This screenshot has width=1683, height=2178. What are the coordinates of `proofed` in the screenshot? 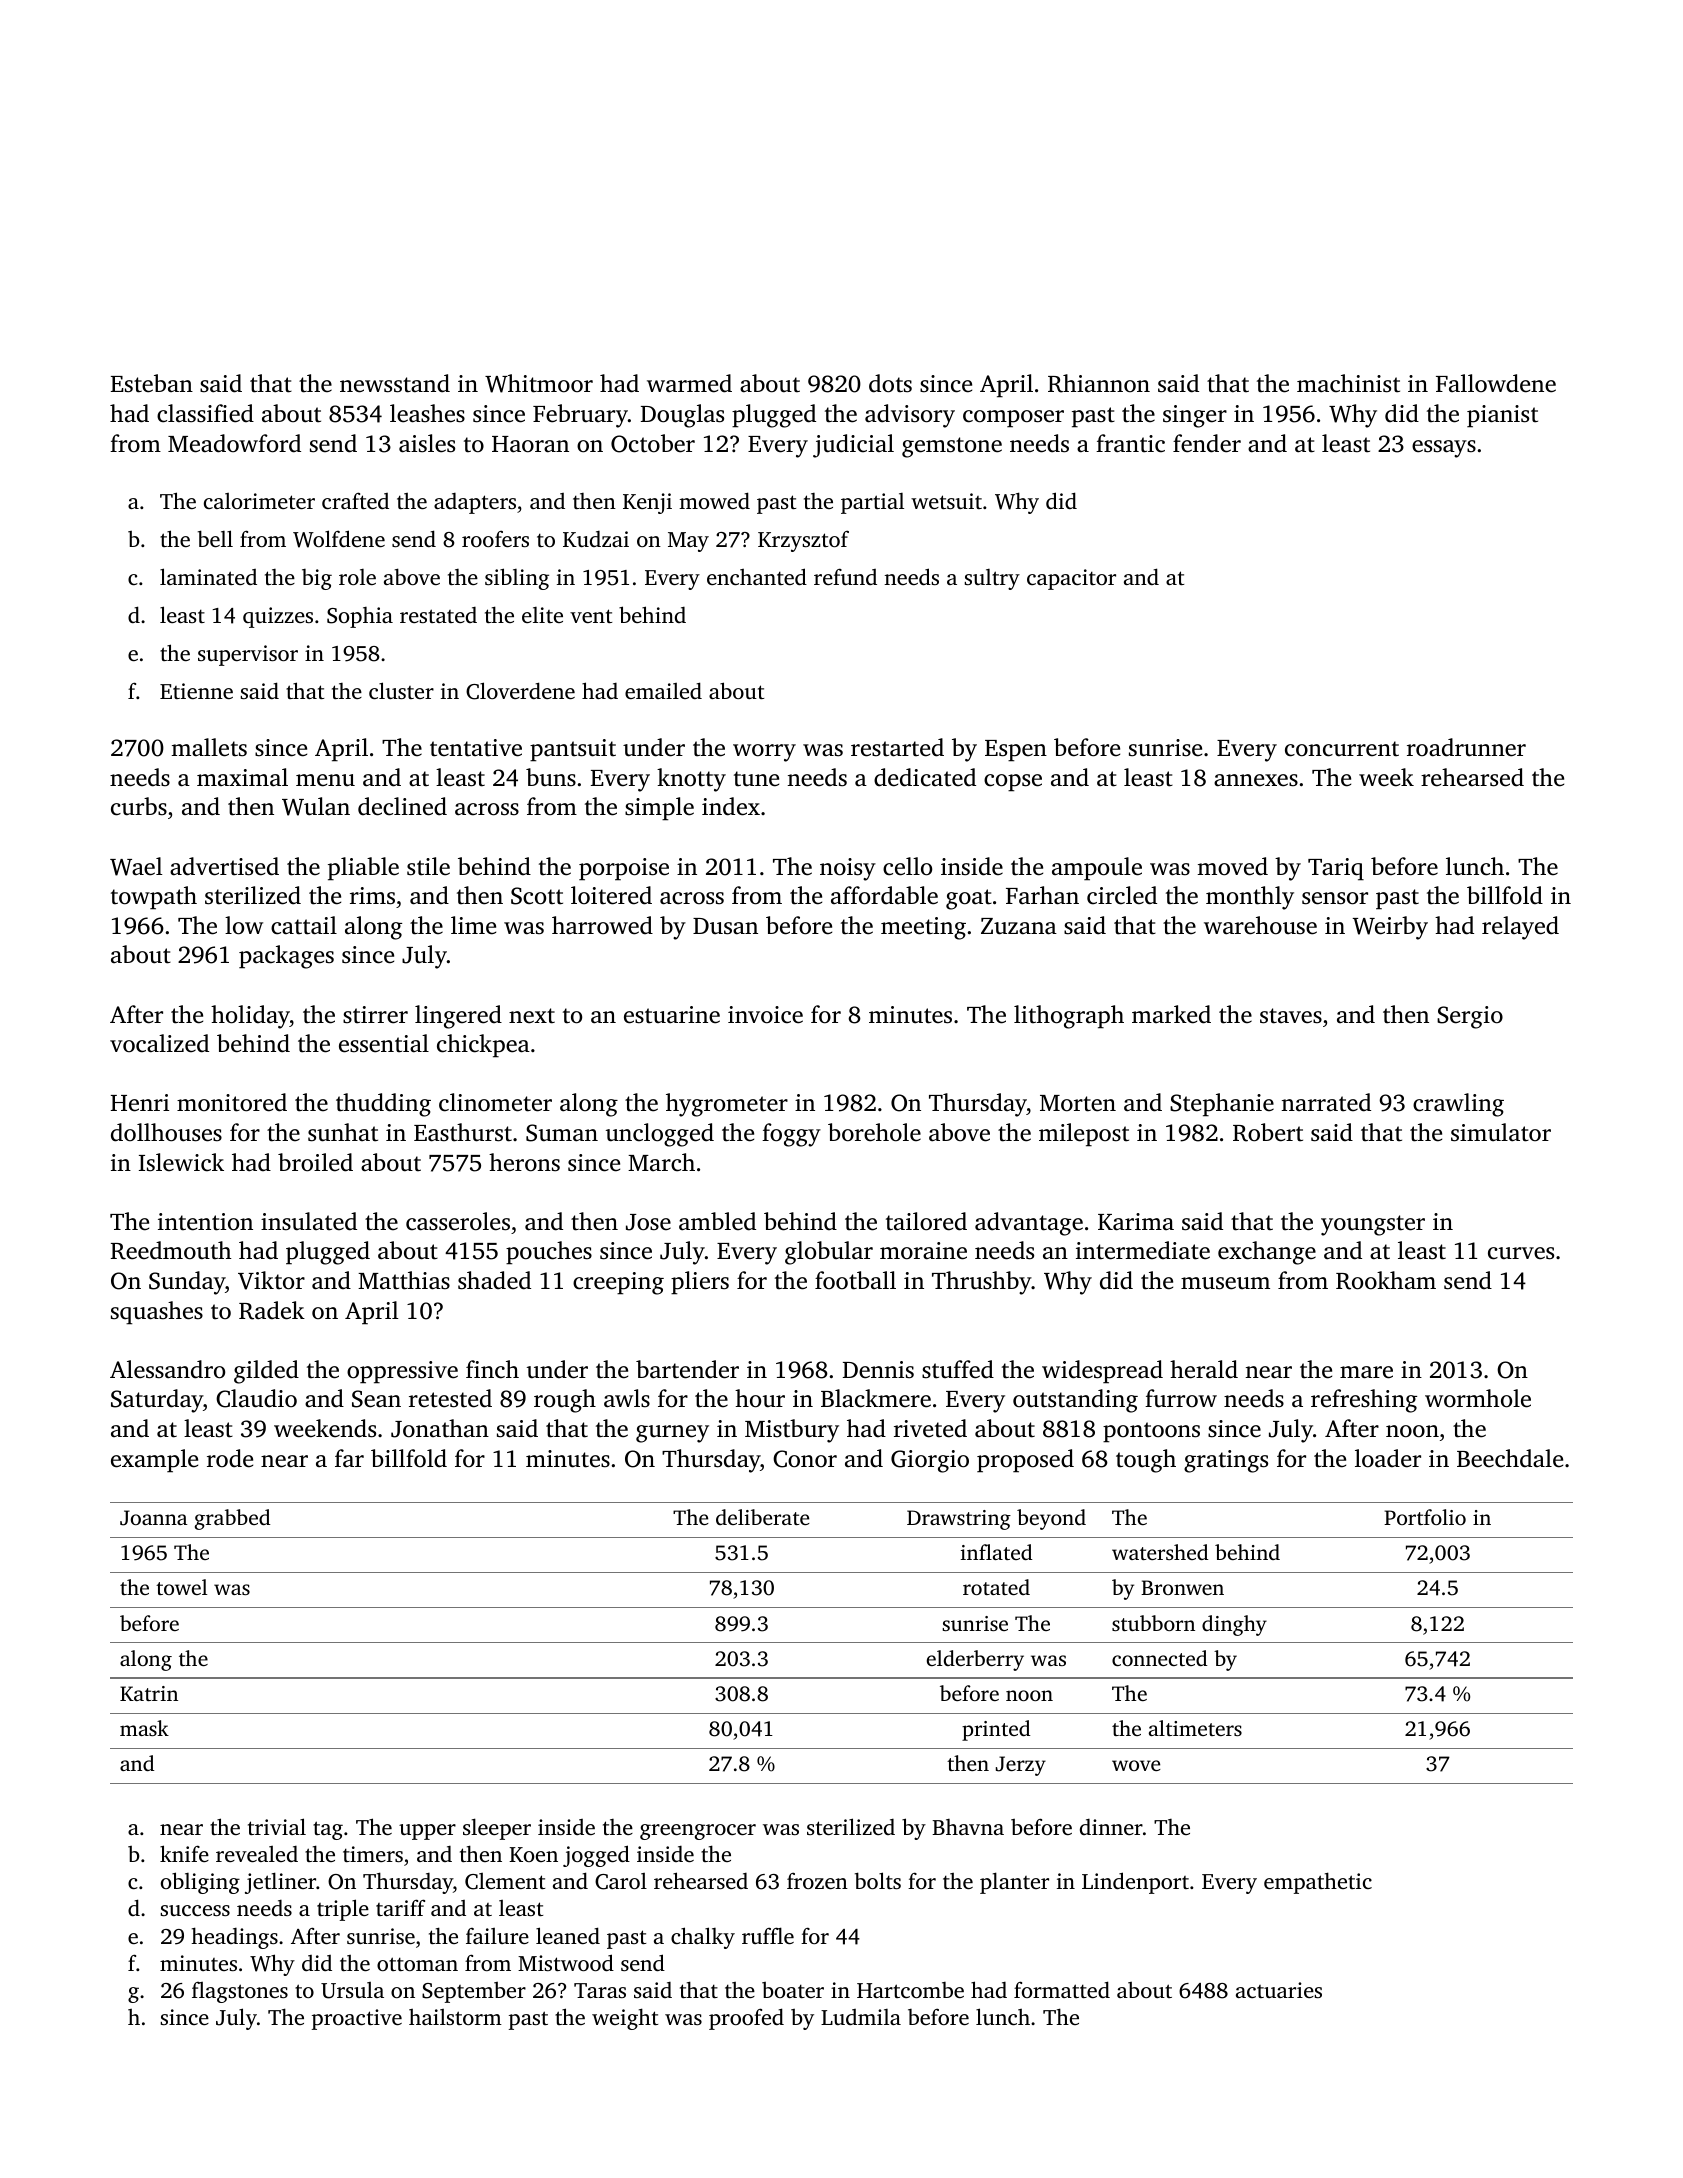 It's located at (746, 2019).
